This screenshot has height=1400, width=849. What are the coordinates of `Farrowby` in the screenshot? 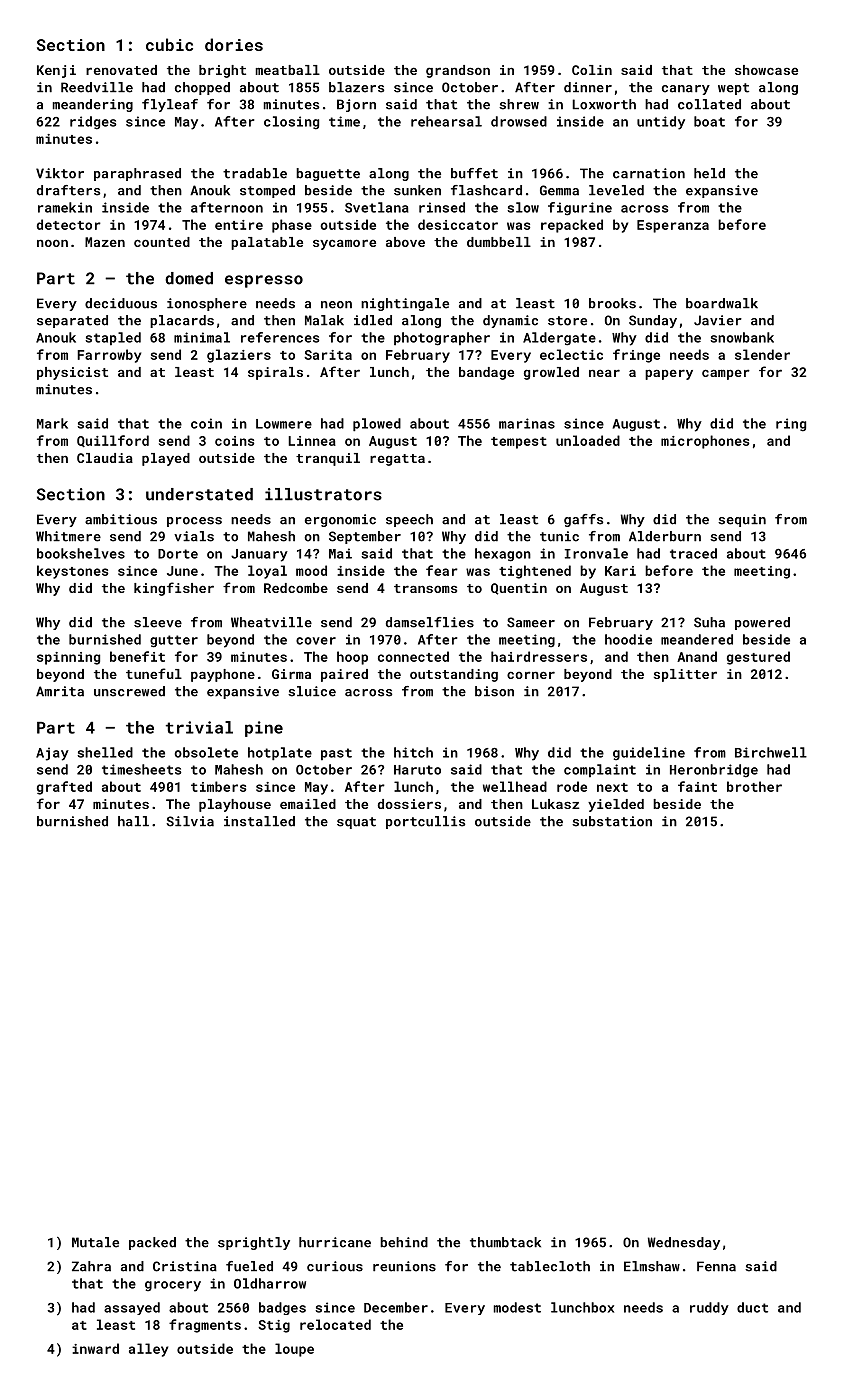 It's located at (109, 356).
